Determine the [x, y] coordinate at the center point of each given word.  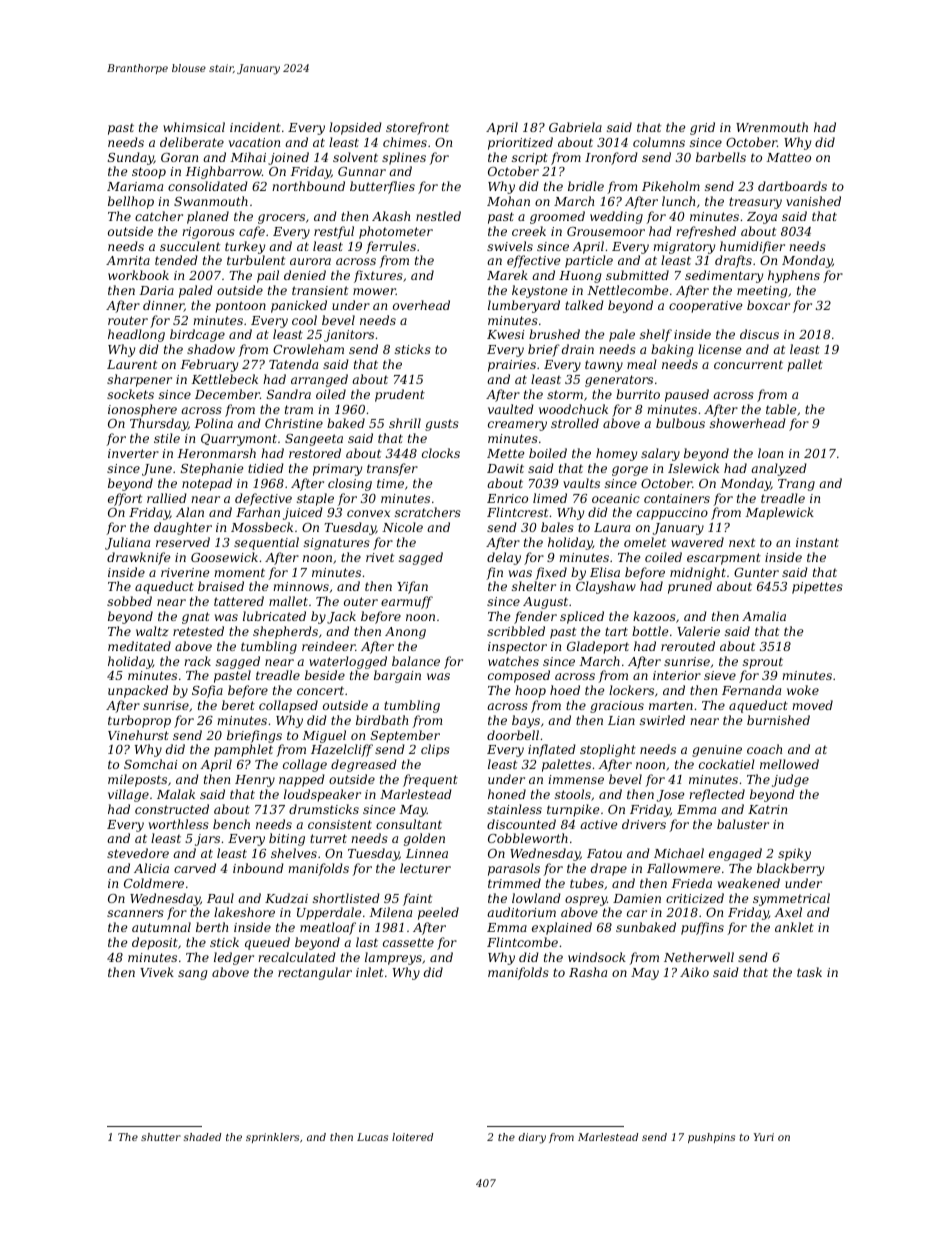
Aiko [694, 972]
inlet [370, 972]
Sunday [131, 158]
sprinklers [272, 1138]
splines [404, 158]
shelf [656, 335]
